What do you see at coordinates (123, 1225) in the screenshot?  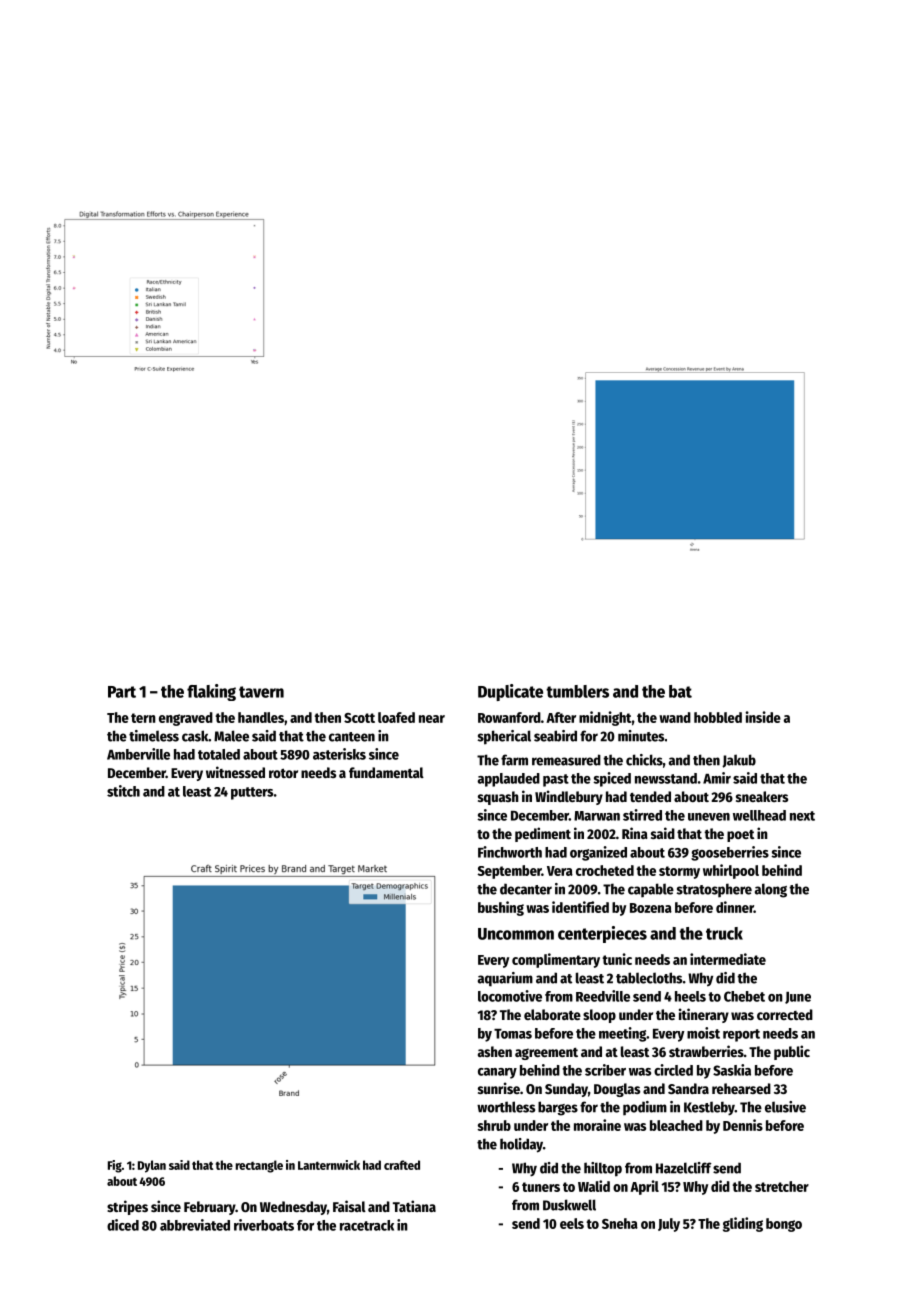 I see `diced` at bounding box center [123, 1225].
